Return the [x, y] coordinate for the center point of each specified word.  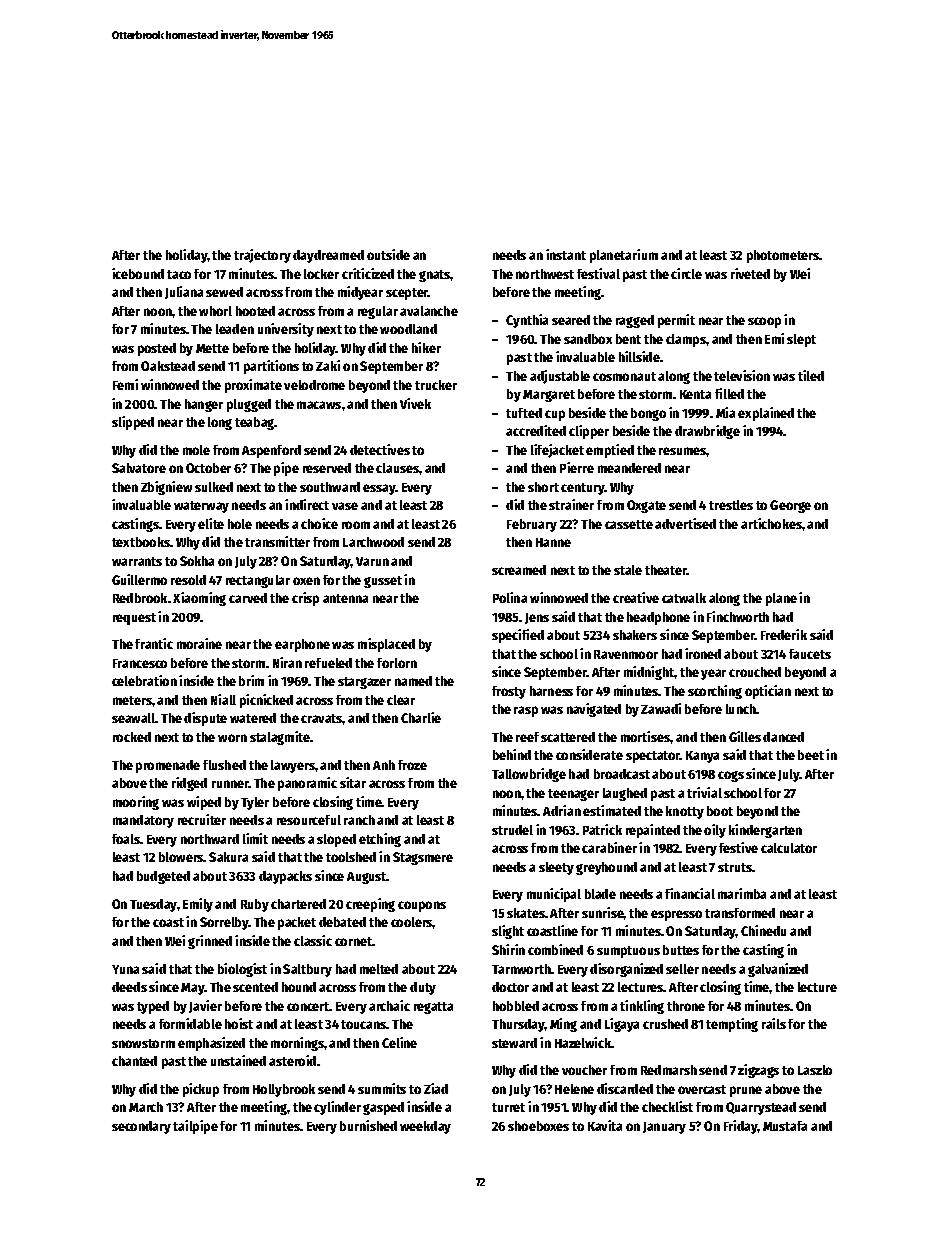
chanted [134, 1061]
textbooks [141, 542]
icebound [138, 273]
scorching [715, 692]
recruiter [202, 819]
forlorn [397, 663]
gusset [383, 582]
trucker [436, 385]
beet [811, 755]
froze [412, 765]
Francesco [140, 663]
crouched [755, 672]
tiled [811, 375]
